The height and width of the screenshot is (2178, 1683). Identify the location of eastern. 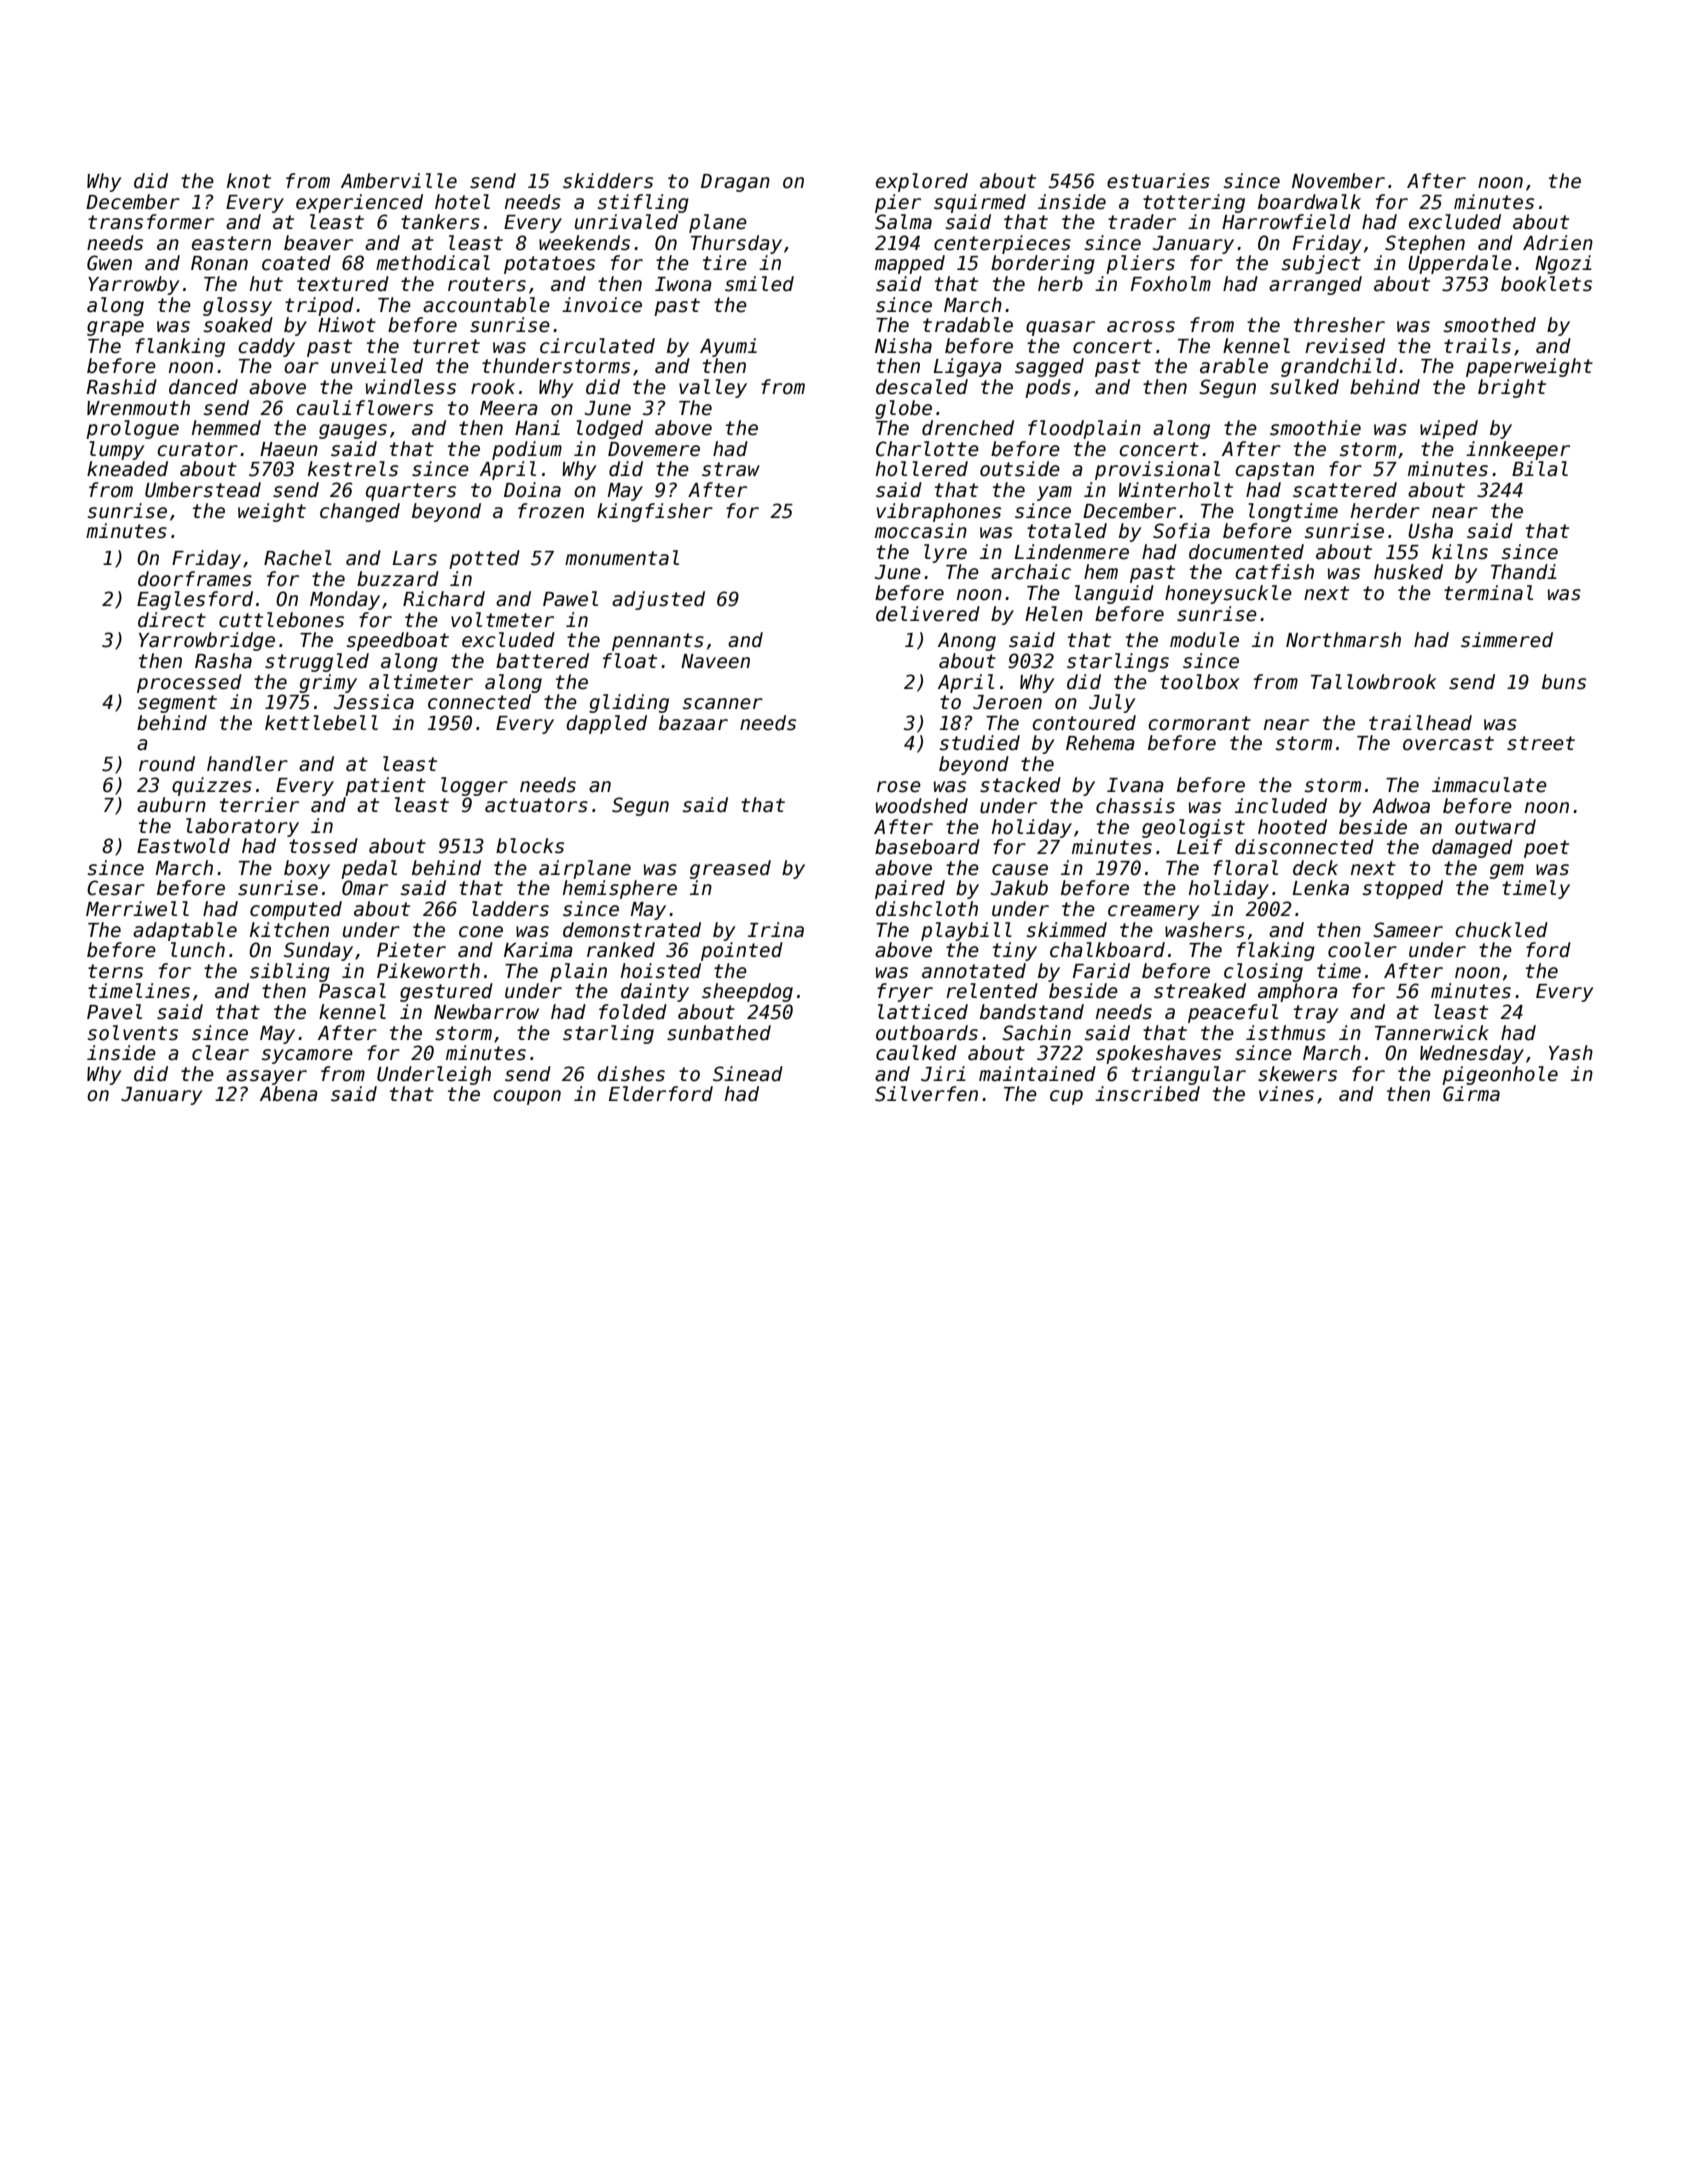
(231, 243).
